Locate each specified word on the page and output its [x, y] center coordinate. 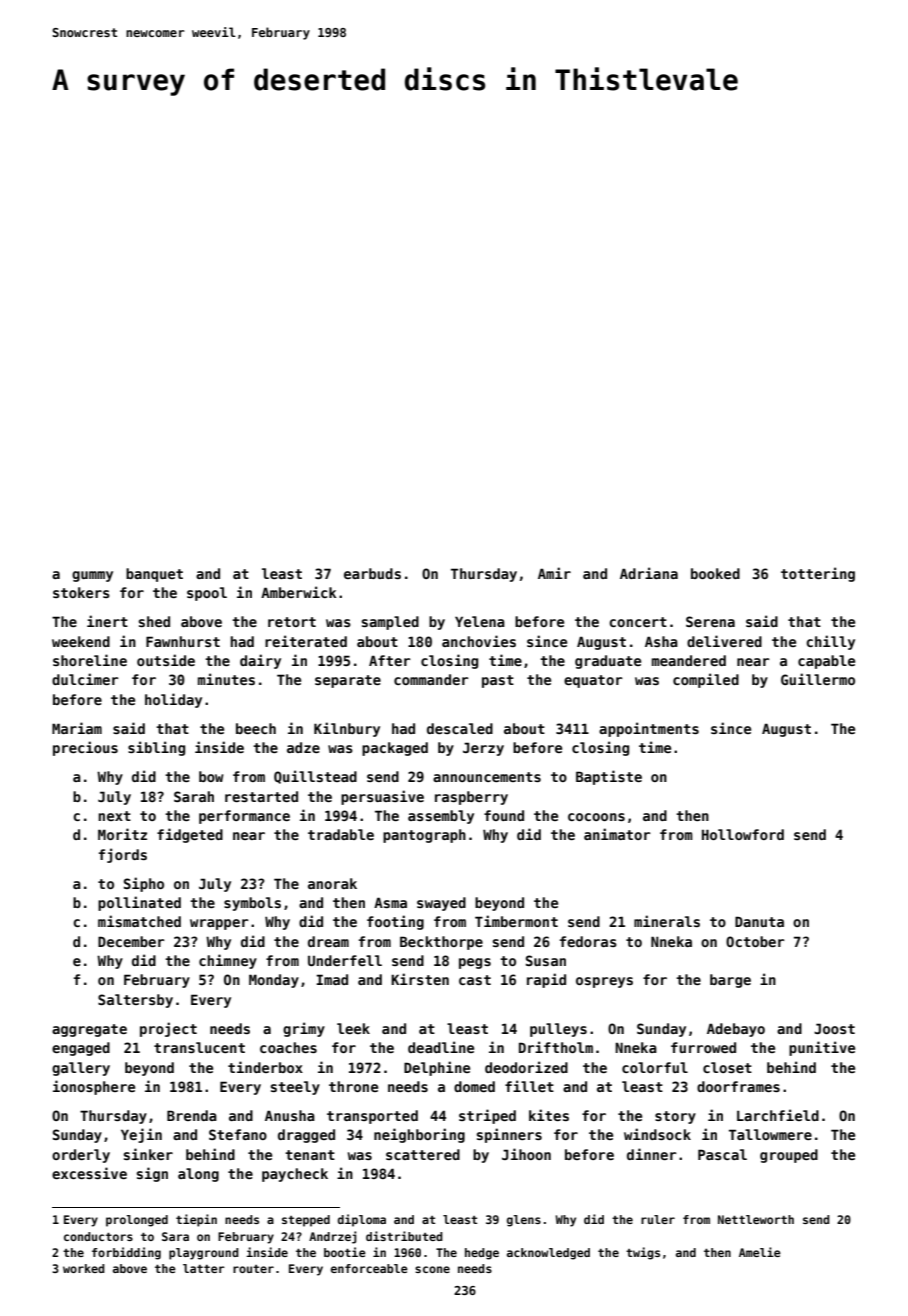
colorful [655, 1067]
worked [84, 1268]
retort [292, 622]
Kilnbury [347, 729]
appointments [649, 729]
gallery [81, 1069]
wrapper [219, 924]
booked [715, 573]
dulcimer [85, 679]
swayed [441, 904]
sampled [390, 623]
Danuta [759, 921]
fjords [123, 855]
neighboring [419, 1135]
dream [328, 941]
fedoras [588, 941]
